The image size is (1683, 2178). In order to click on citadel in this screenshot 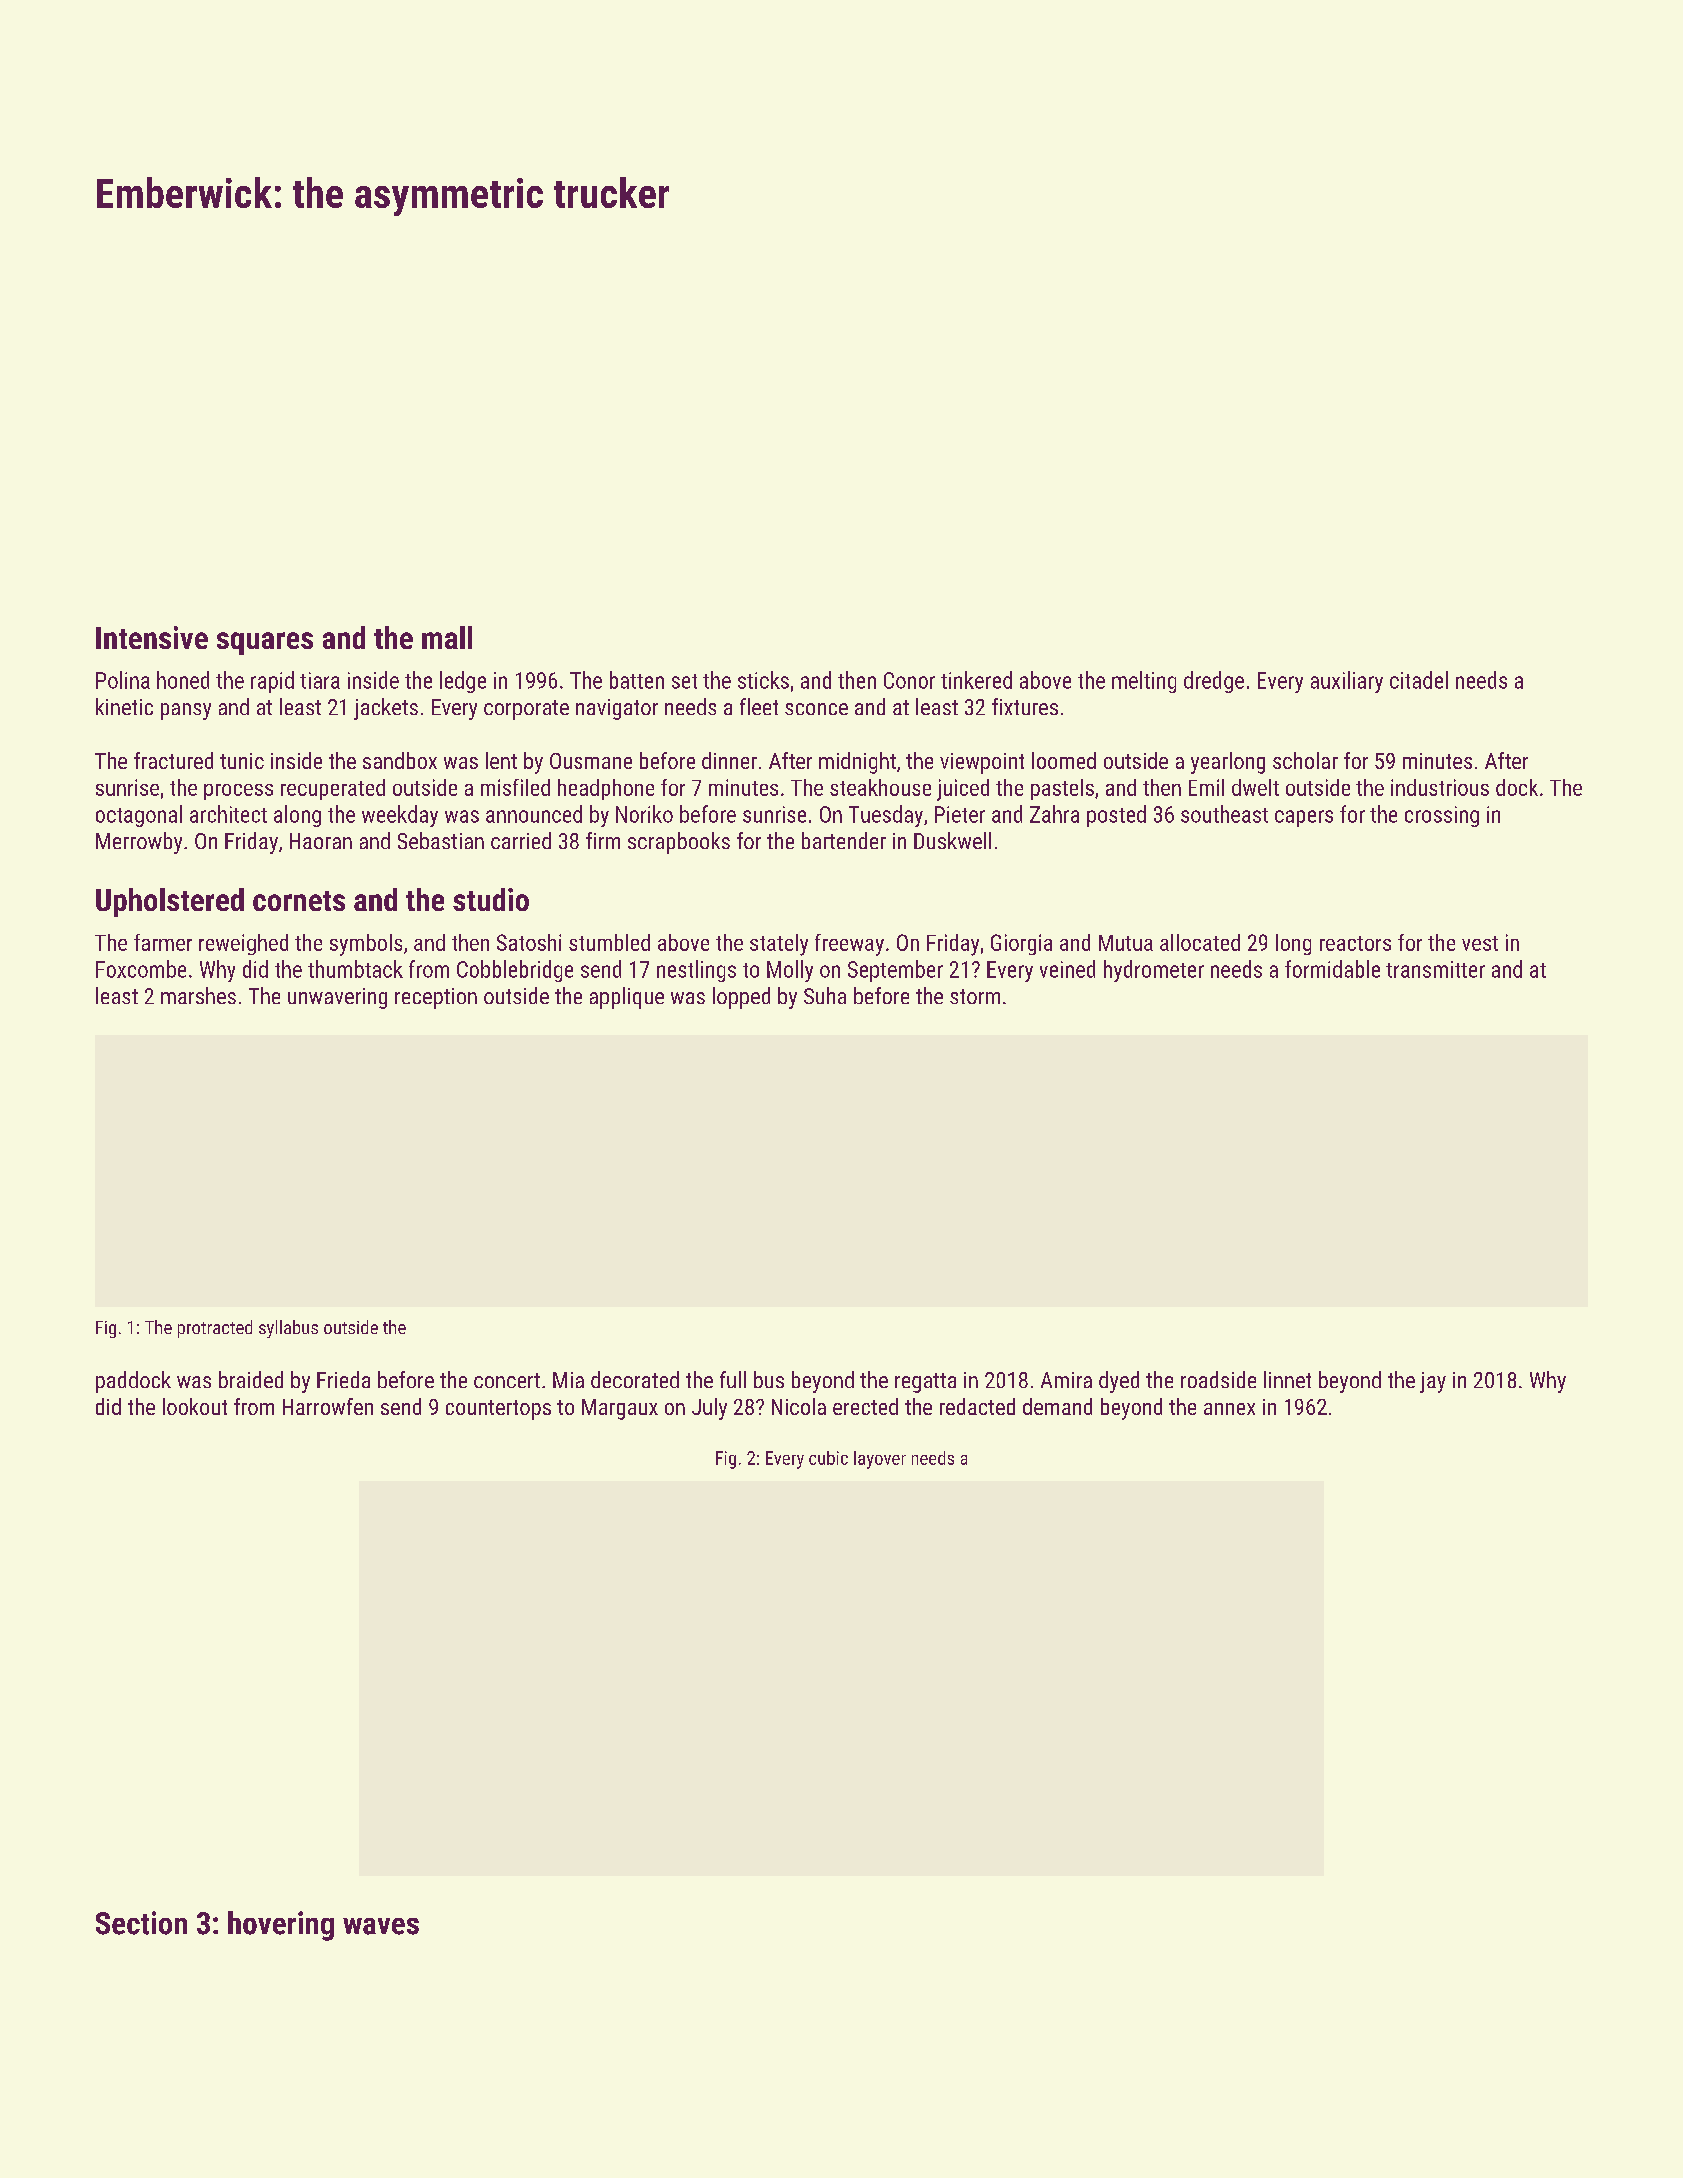, I will do `click(1419, 680)`.
